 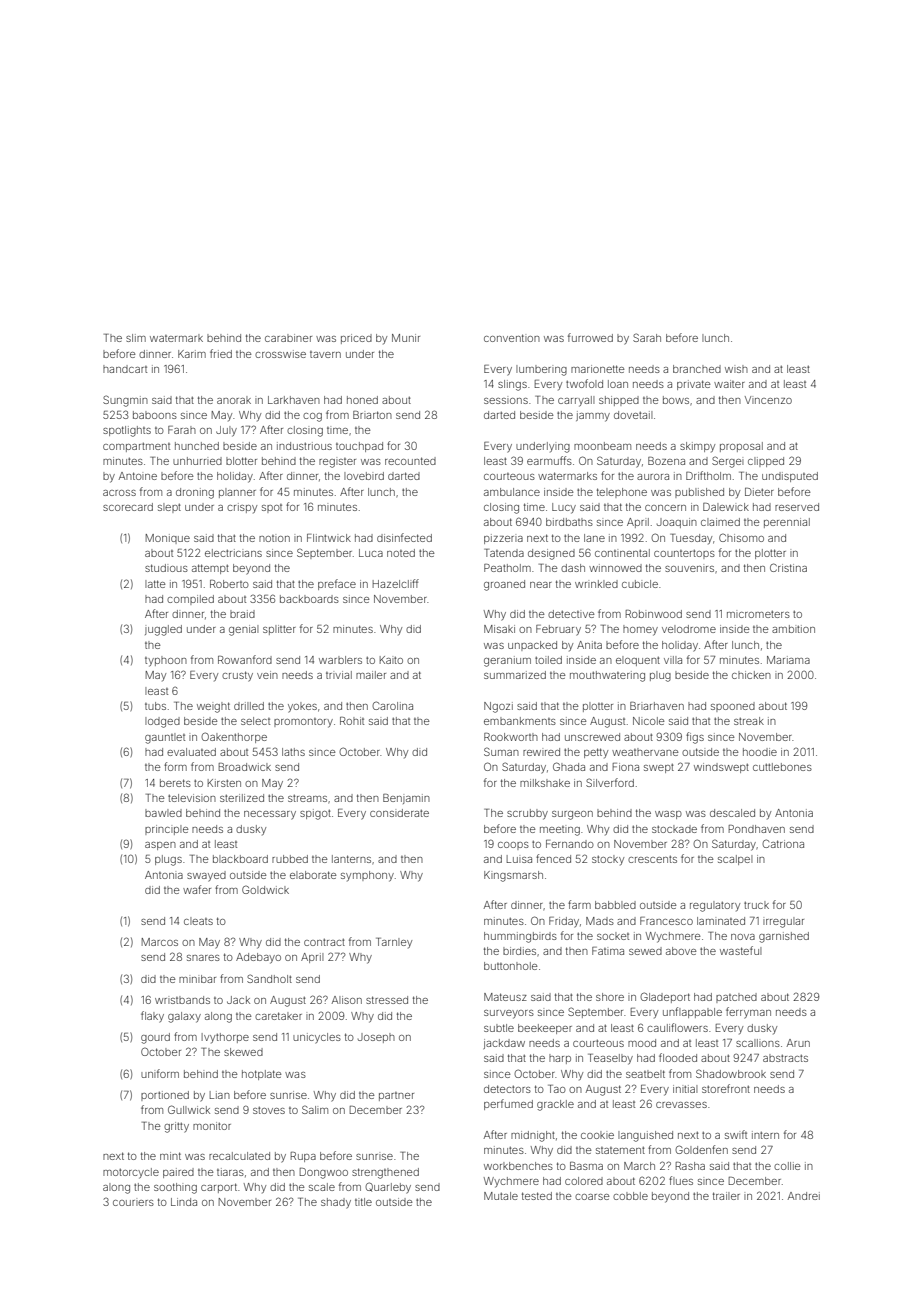 I want to click on patched, so click(x=736, y=998).
